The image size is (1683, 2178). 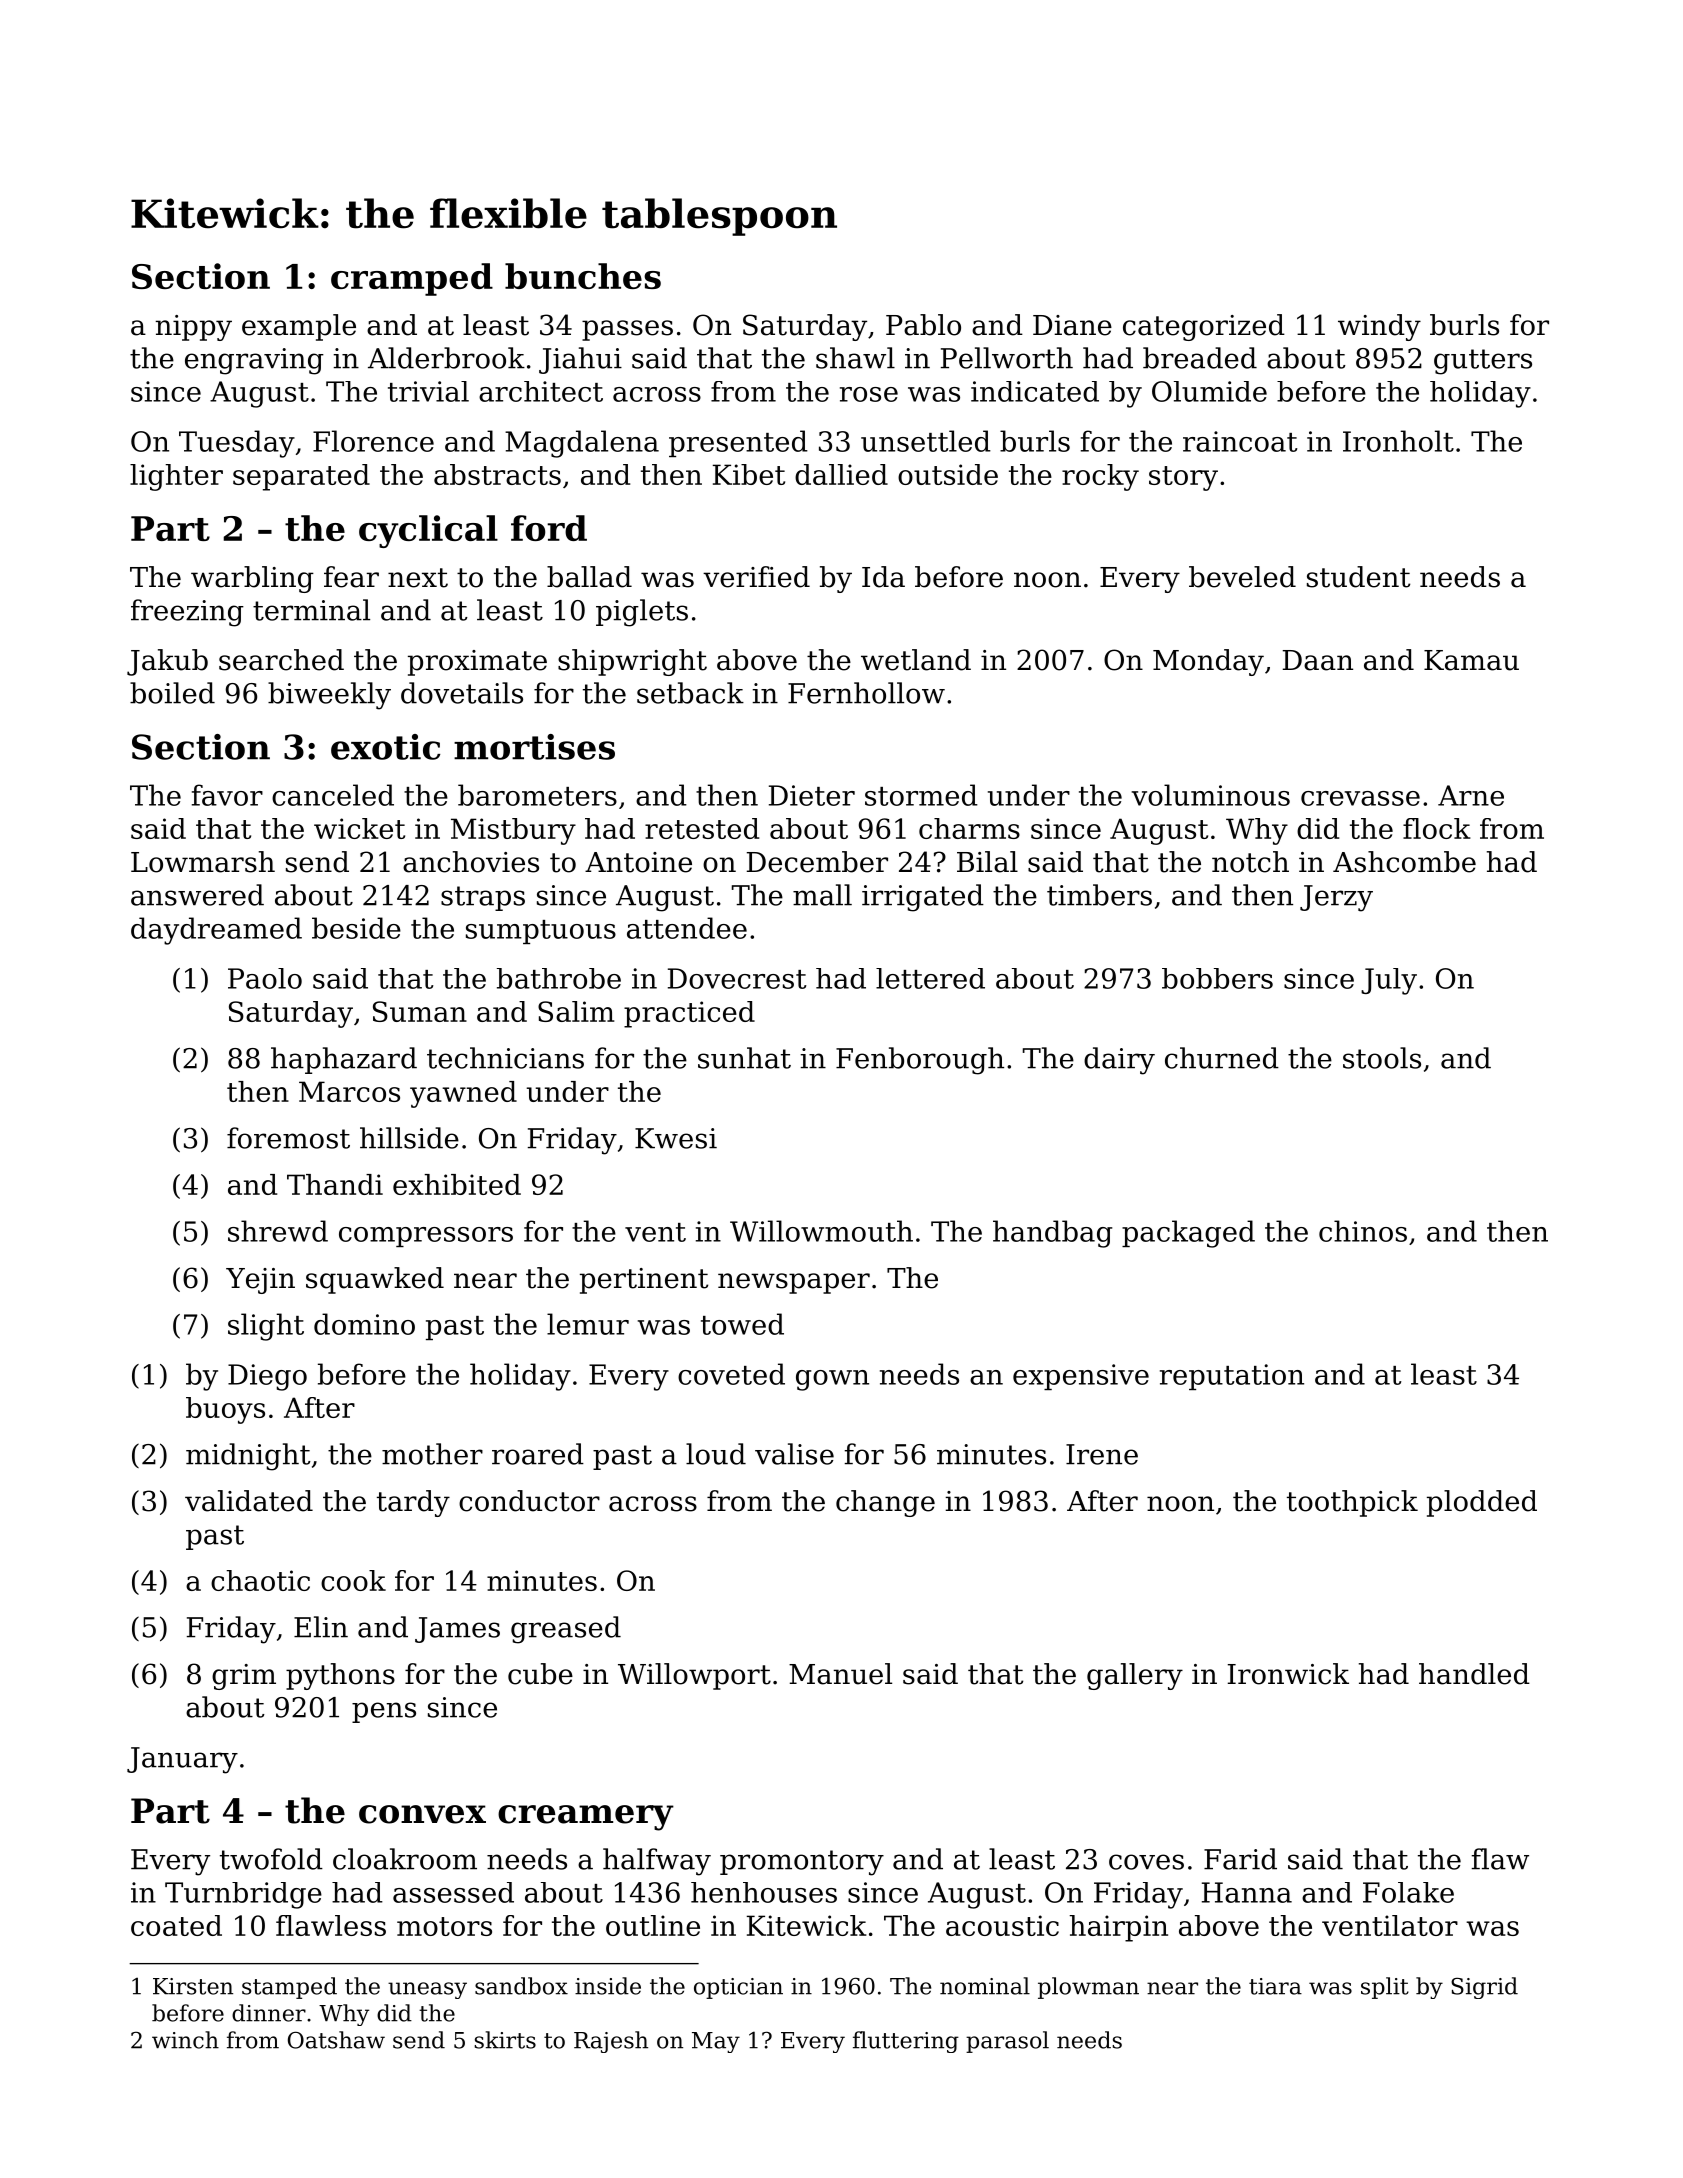 I want to click on January, so click(x=182, y=1760).
